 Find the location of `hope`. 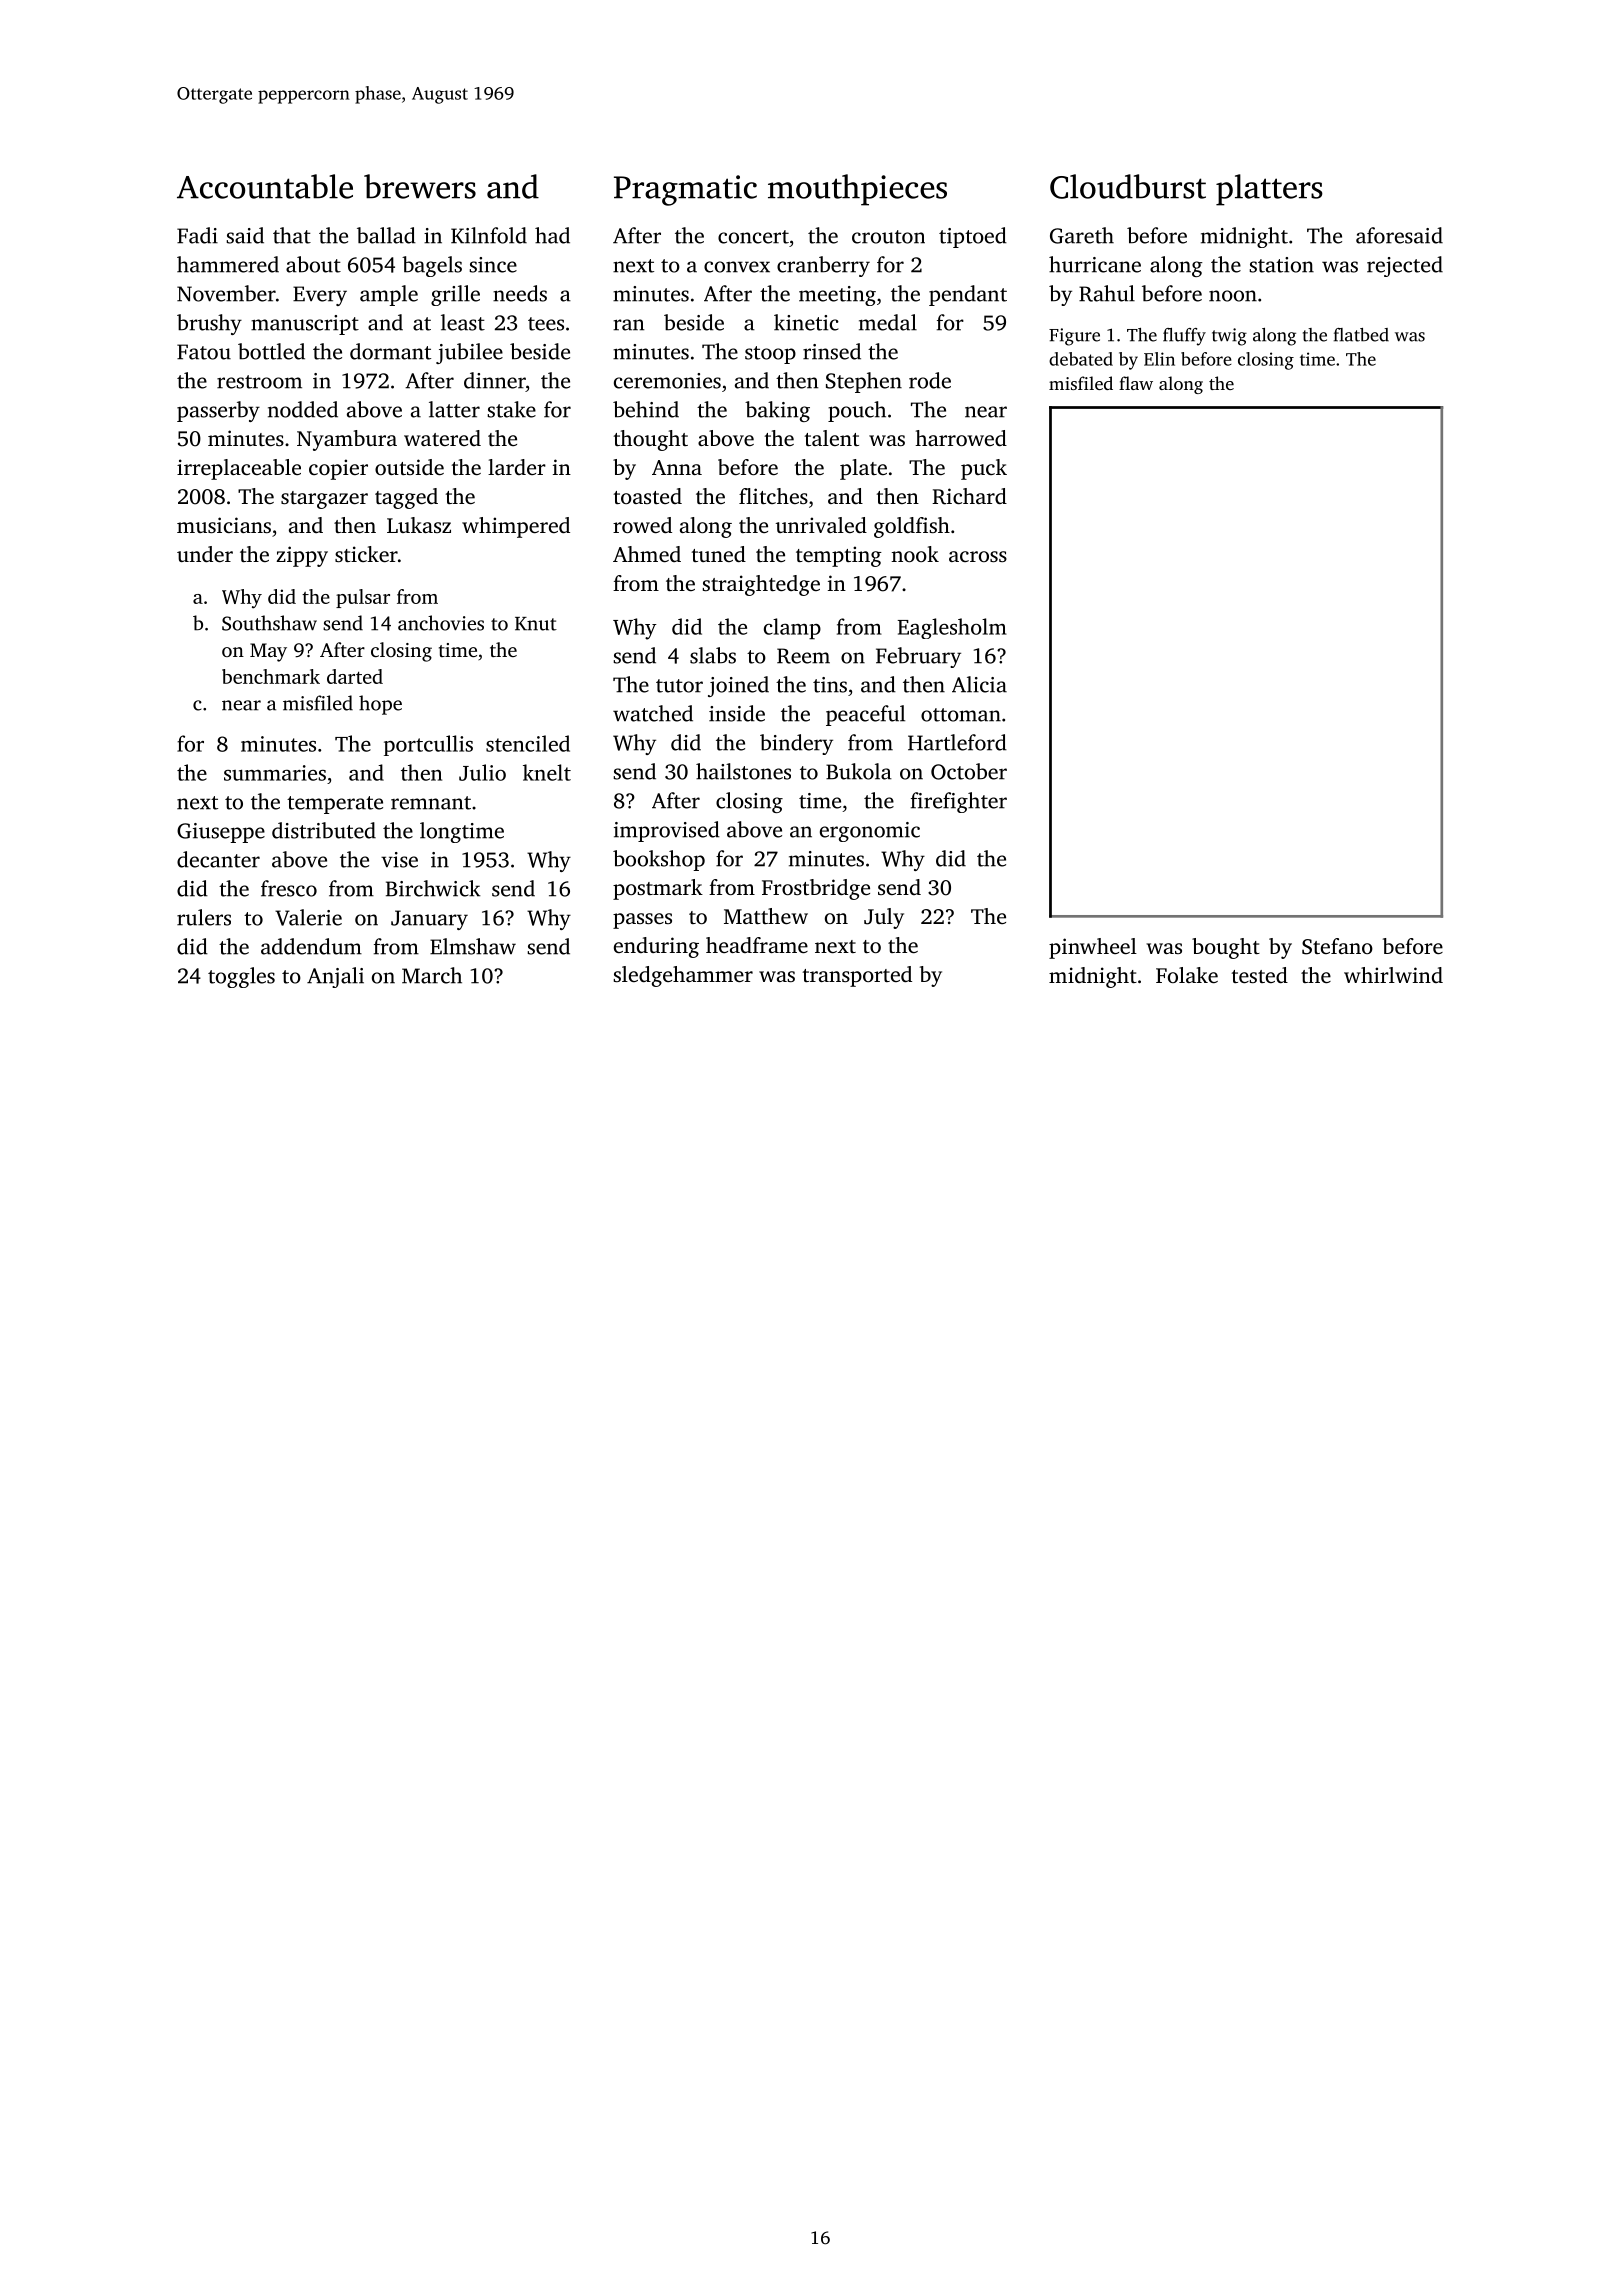

hope is located at coordinates (380, 705).
